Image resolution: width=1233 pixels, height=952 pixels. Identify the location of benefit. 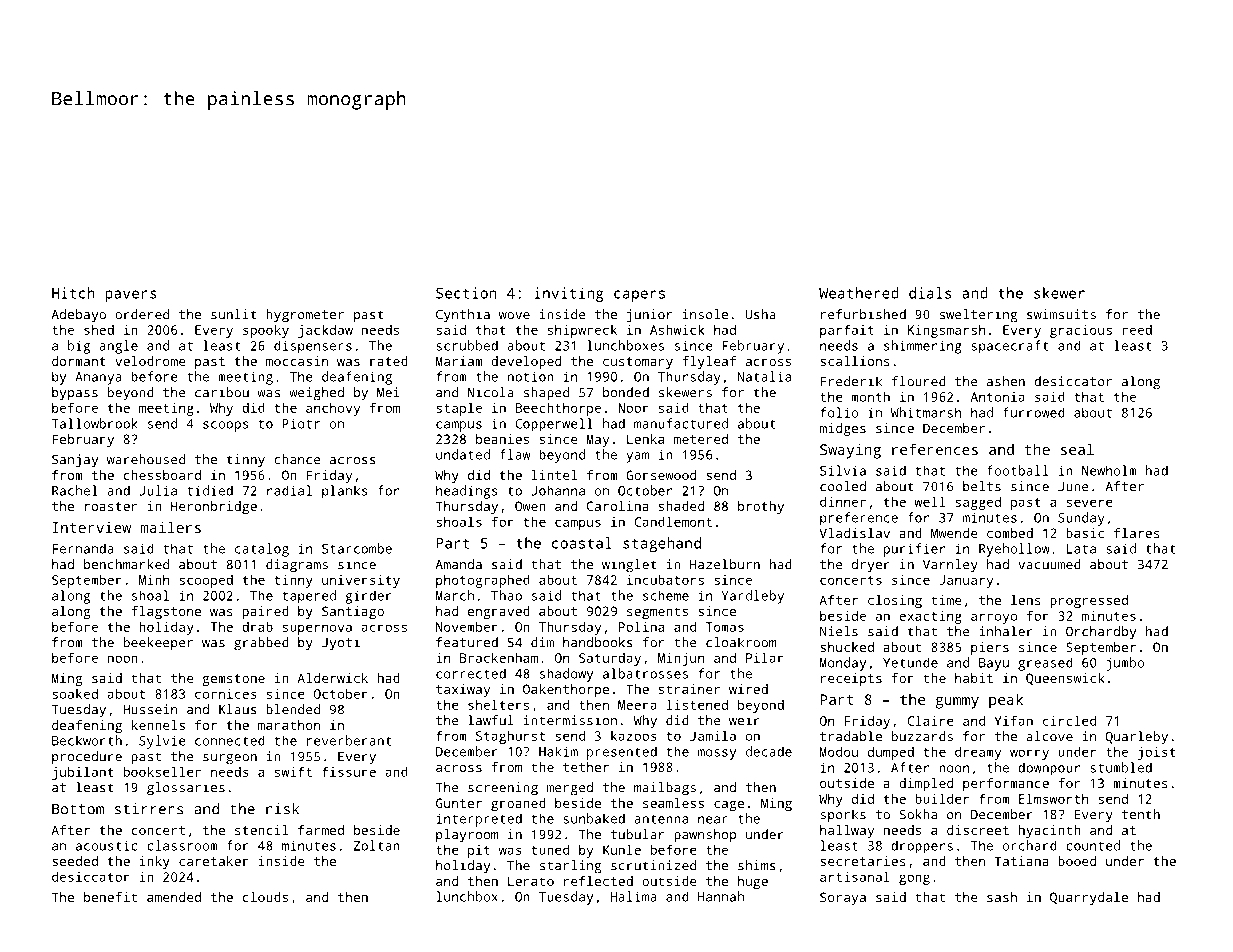
(110, 897).
